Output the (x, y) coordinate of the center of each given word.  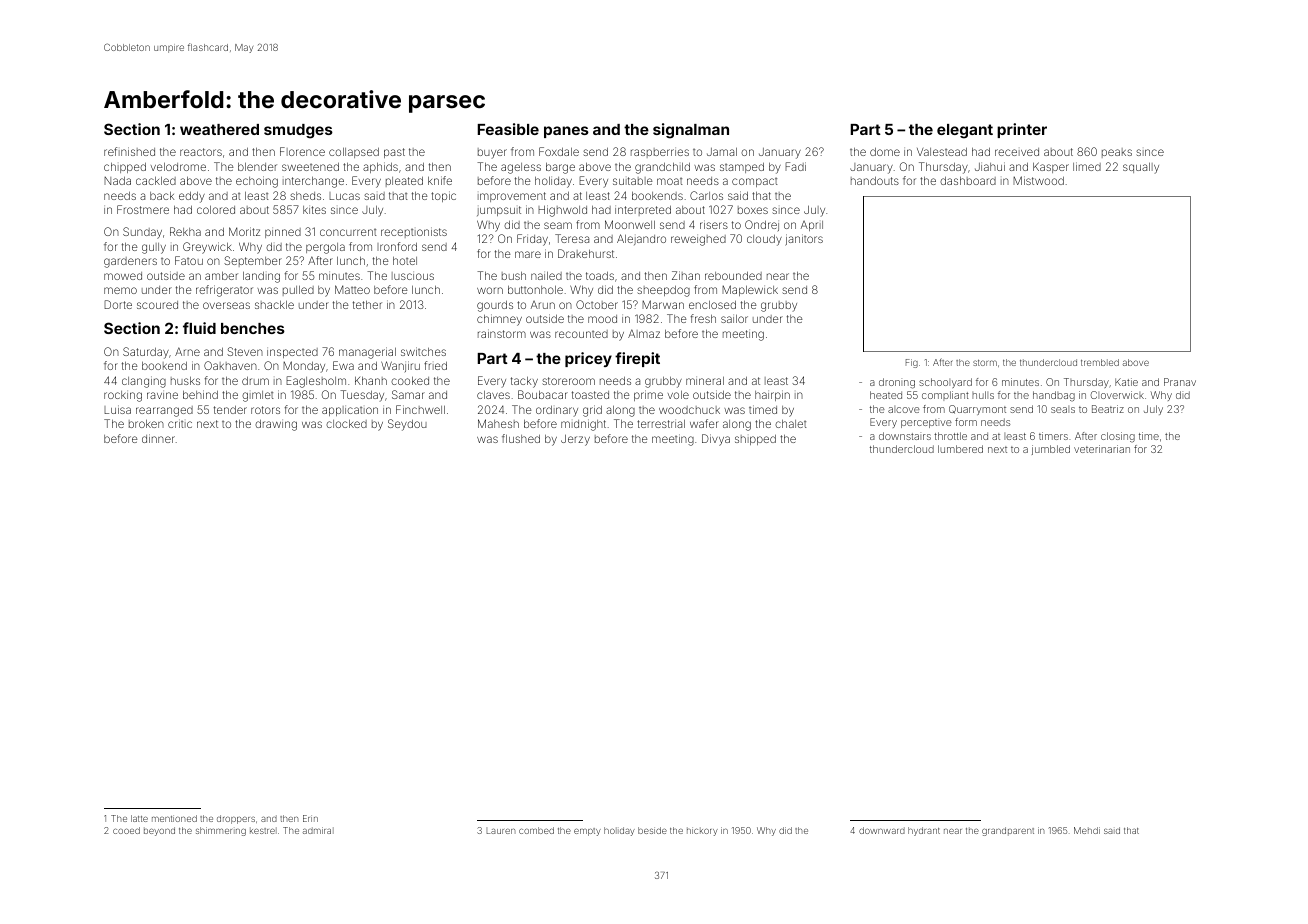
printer (1022, 130)
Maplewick (750, 290)
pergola (325, 248)
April (812, 226)
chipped (125, 168)
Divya (716, 440)
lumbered (960, 449)
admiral (318, 830)
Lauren (501, 831)
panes (566, 132)
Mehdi (1087, 830)
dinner (158, 438)
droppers (236, 819)
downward (882, 830)
